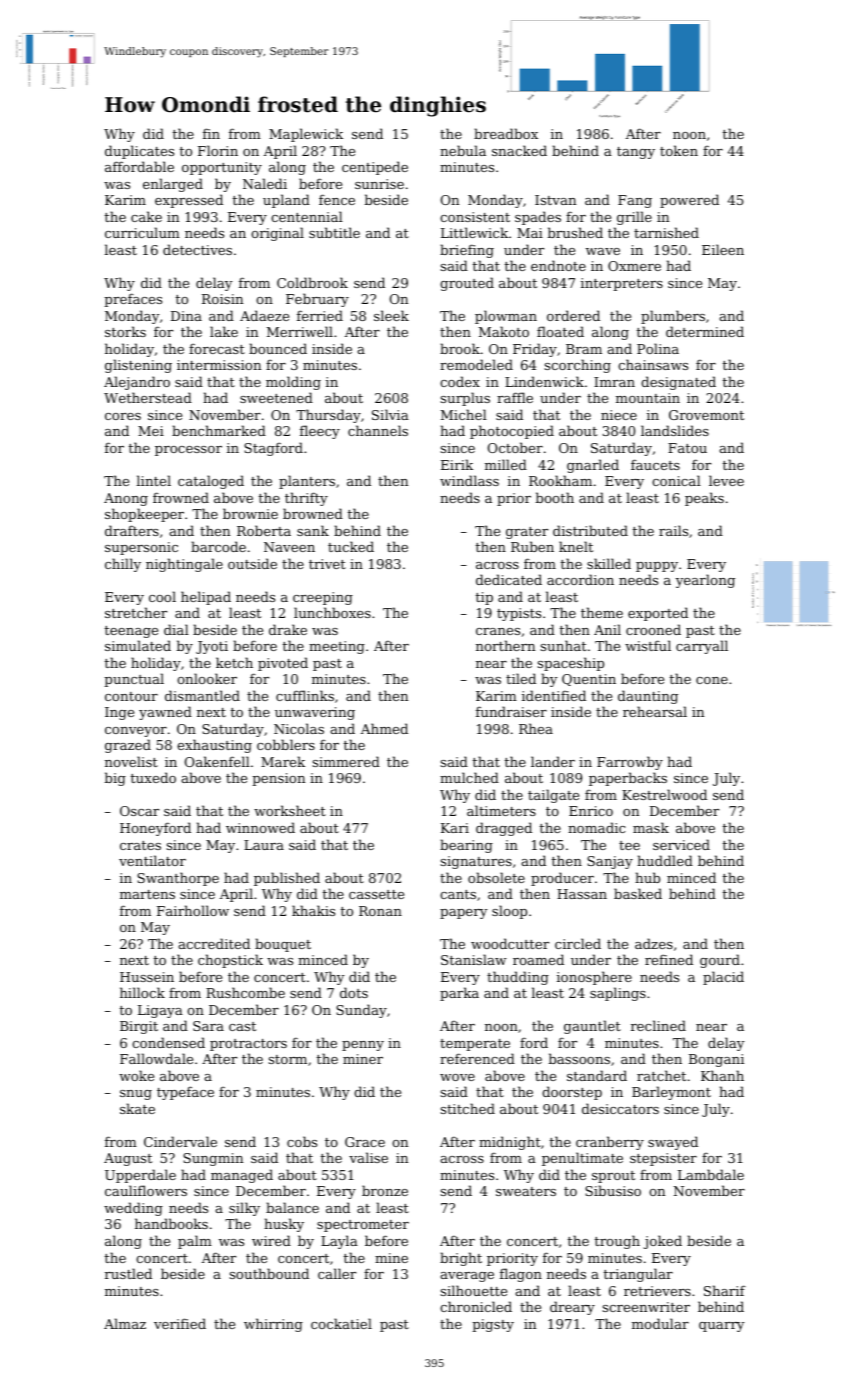 The image size is (849, 1400). Describe the element at coordinates (671, 1093) in the screenshot. I see `Barleymont` at that location.
